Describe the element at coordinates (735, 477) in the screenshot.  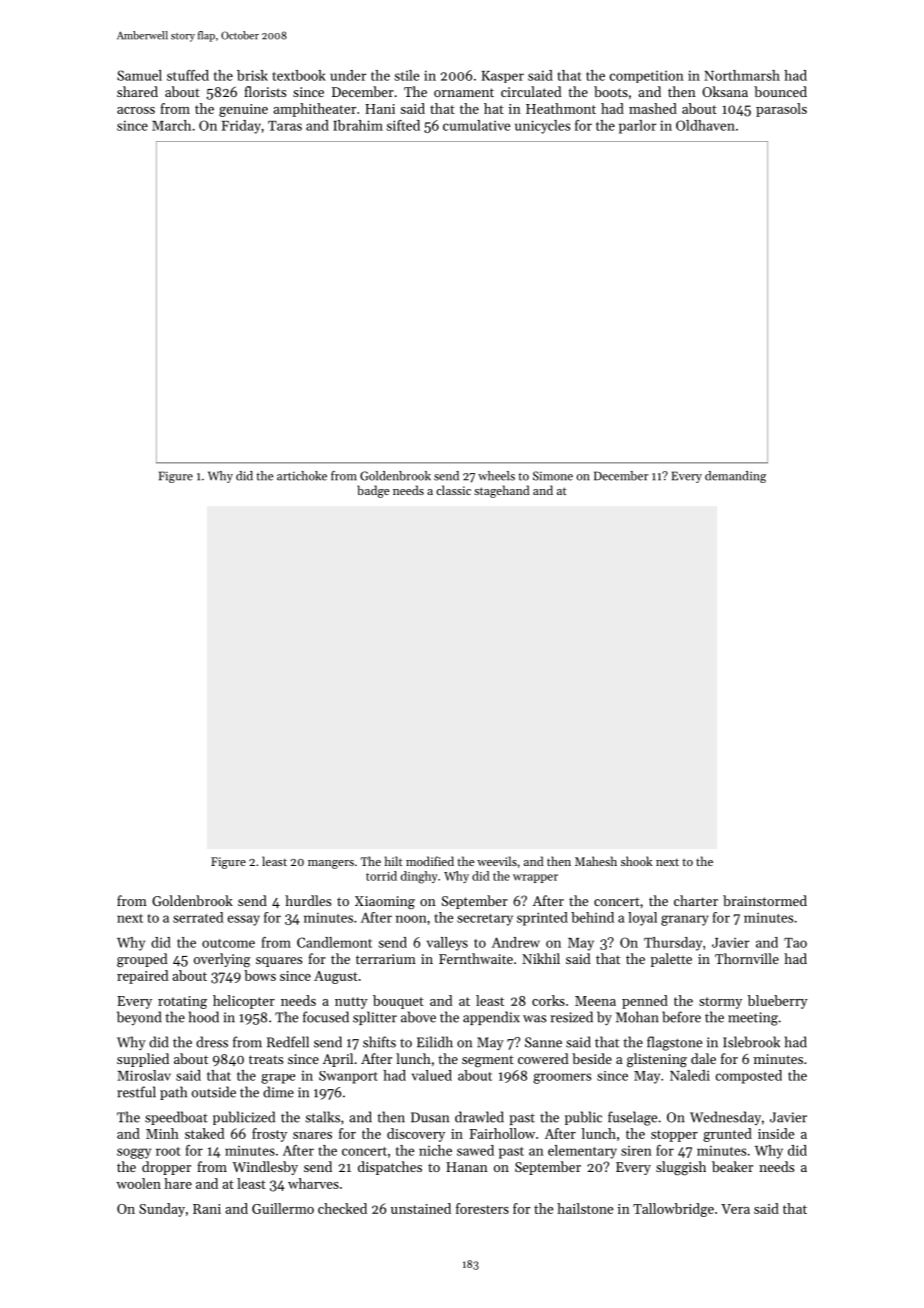
I see `demanding` at that location.
